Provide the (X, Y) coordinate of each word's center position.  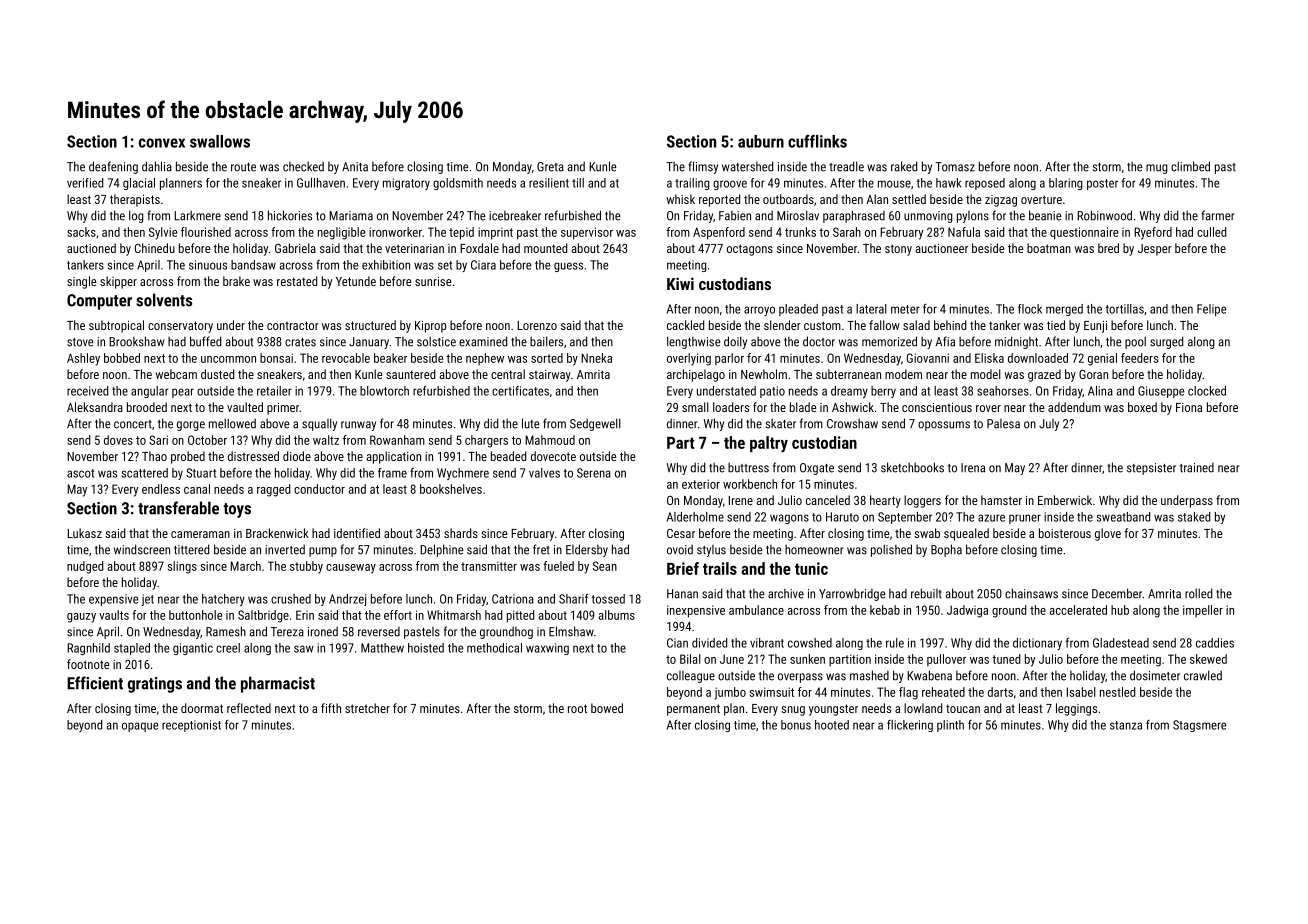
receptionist (191, 726)
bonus (796, 725)
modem (903, 374)
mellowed (232, 423)
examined (483, 341)
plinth (950, 726)
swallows (220, 141)
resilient (549, 183)
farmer (1217, 215)
